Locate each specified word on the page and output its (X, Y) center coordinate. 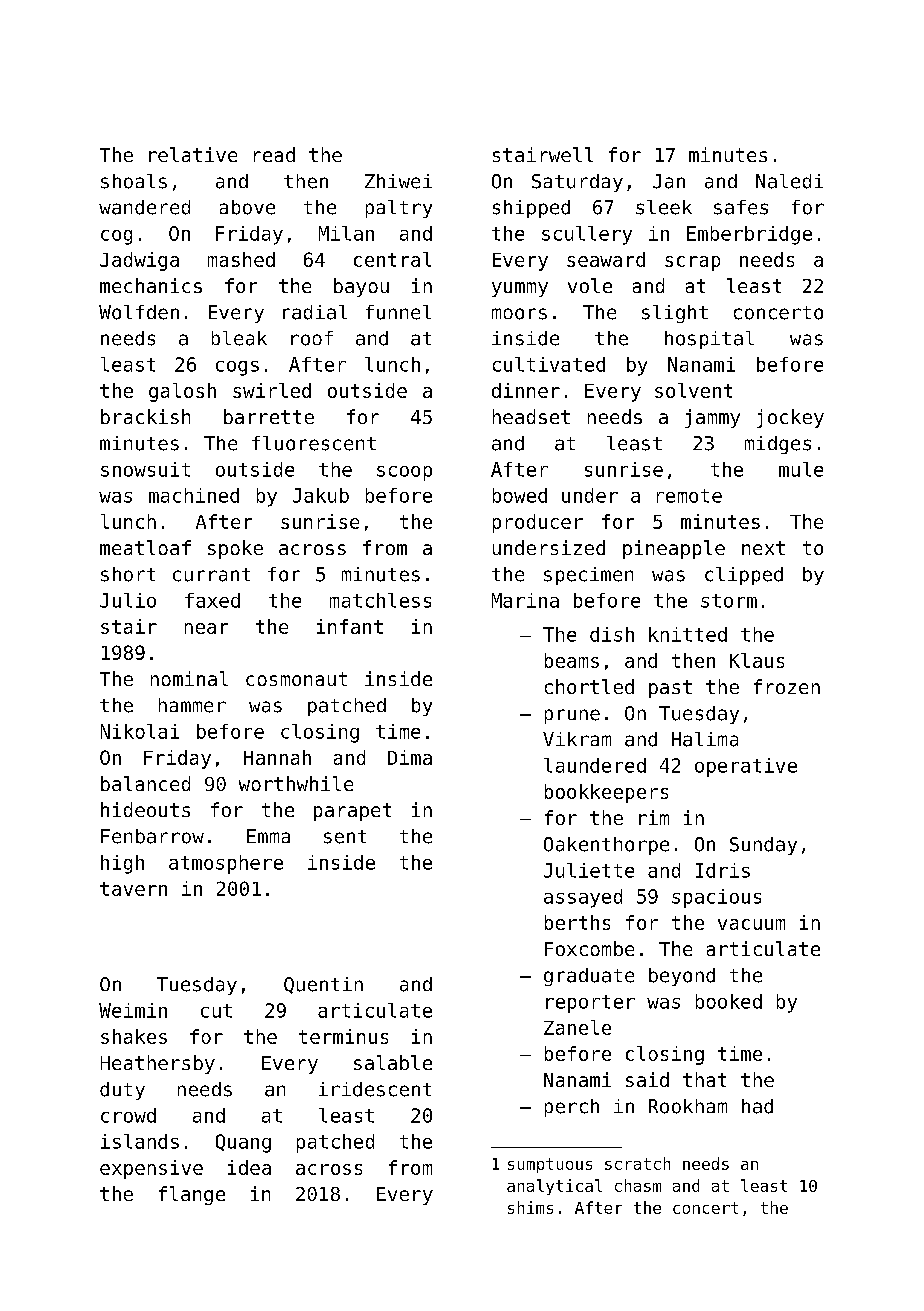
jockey (790, 418)
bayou (361, 287)
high (122, 864)
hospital (709, 340)
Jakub (321, 495)
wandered (144, 207)
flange (192, 1195)
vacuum (751, 924)
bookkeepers (606, 793)
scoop (404, 473)
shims (530, 1207)
